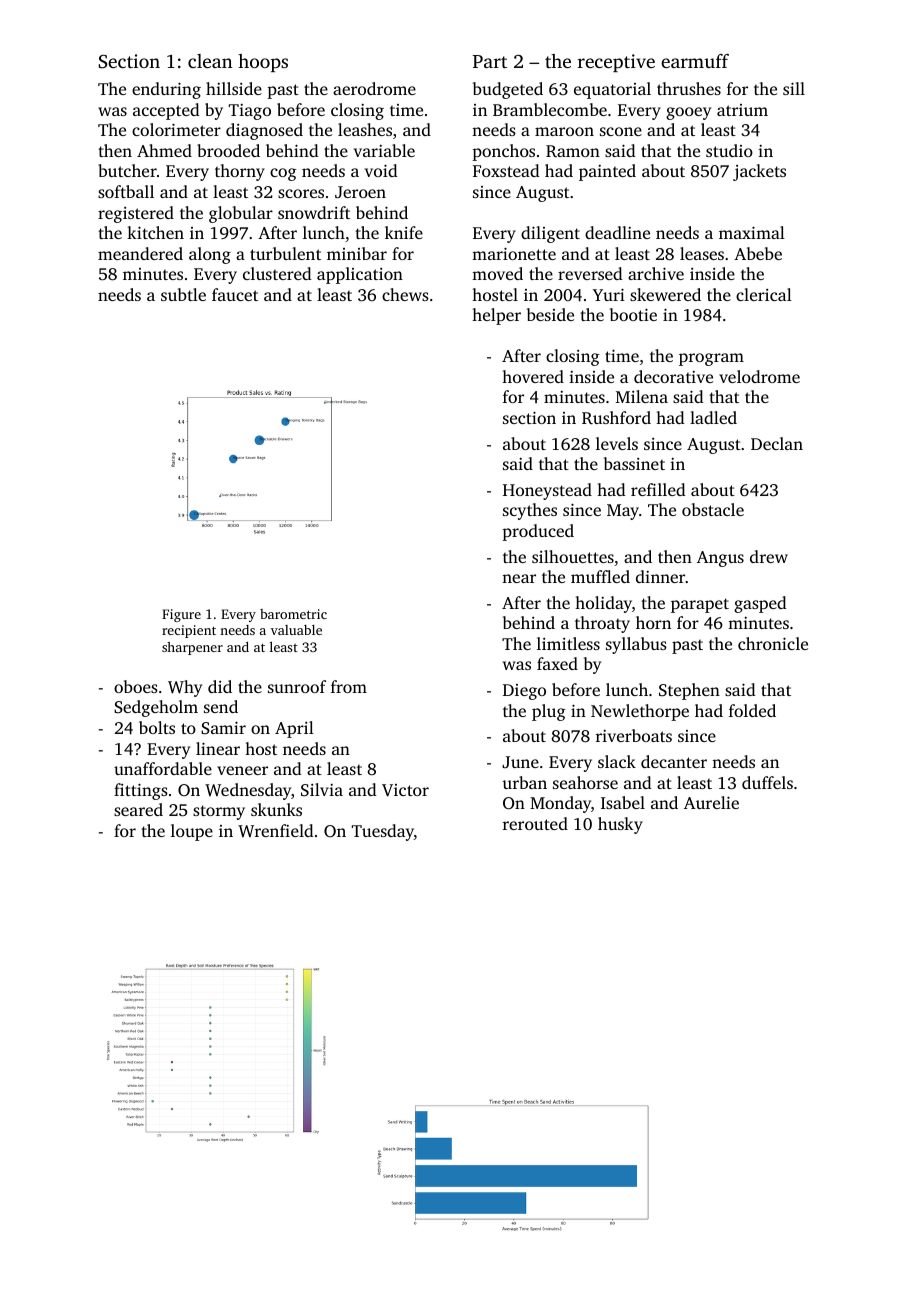  What do you see at coordinates (183, 294) in the screenshot?
I see `subtle` at bounding box center [183, 294].
